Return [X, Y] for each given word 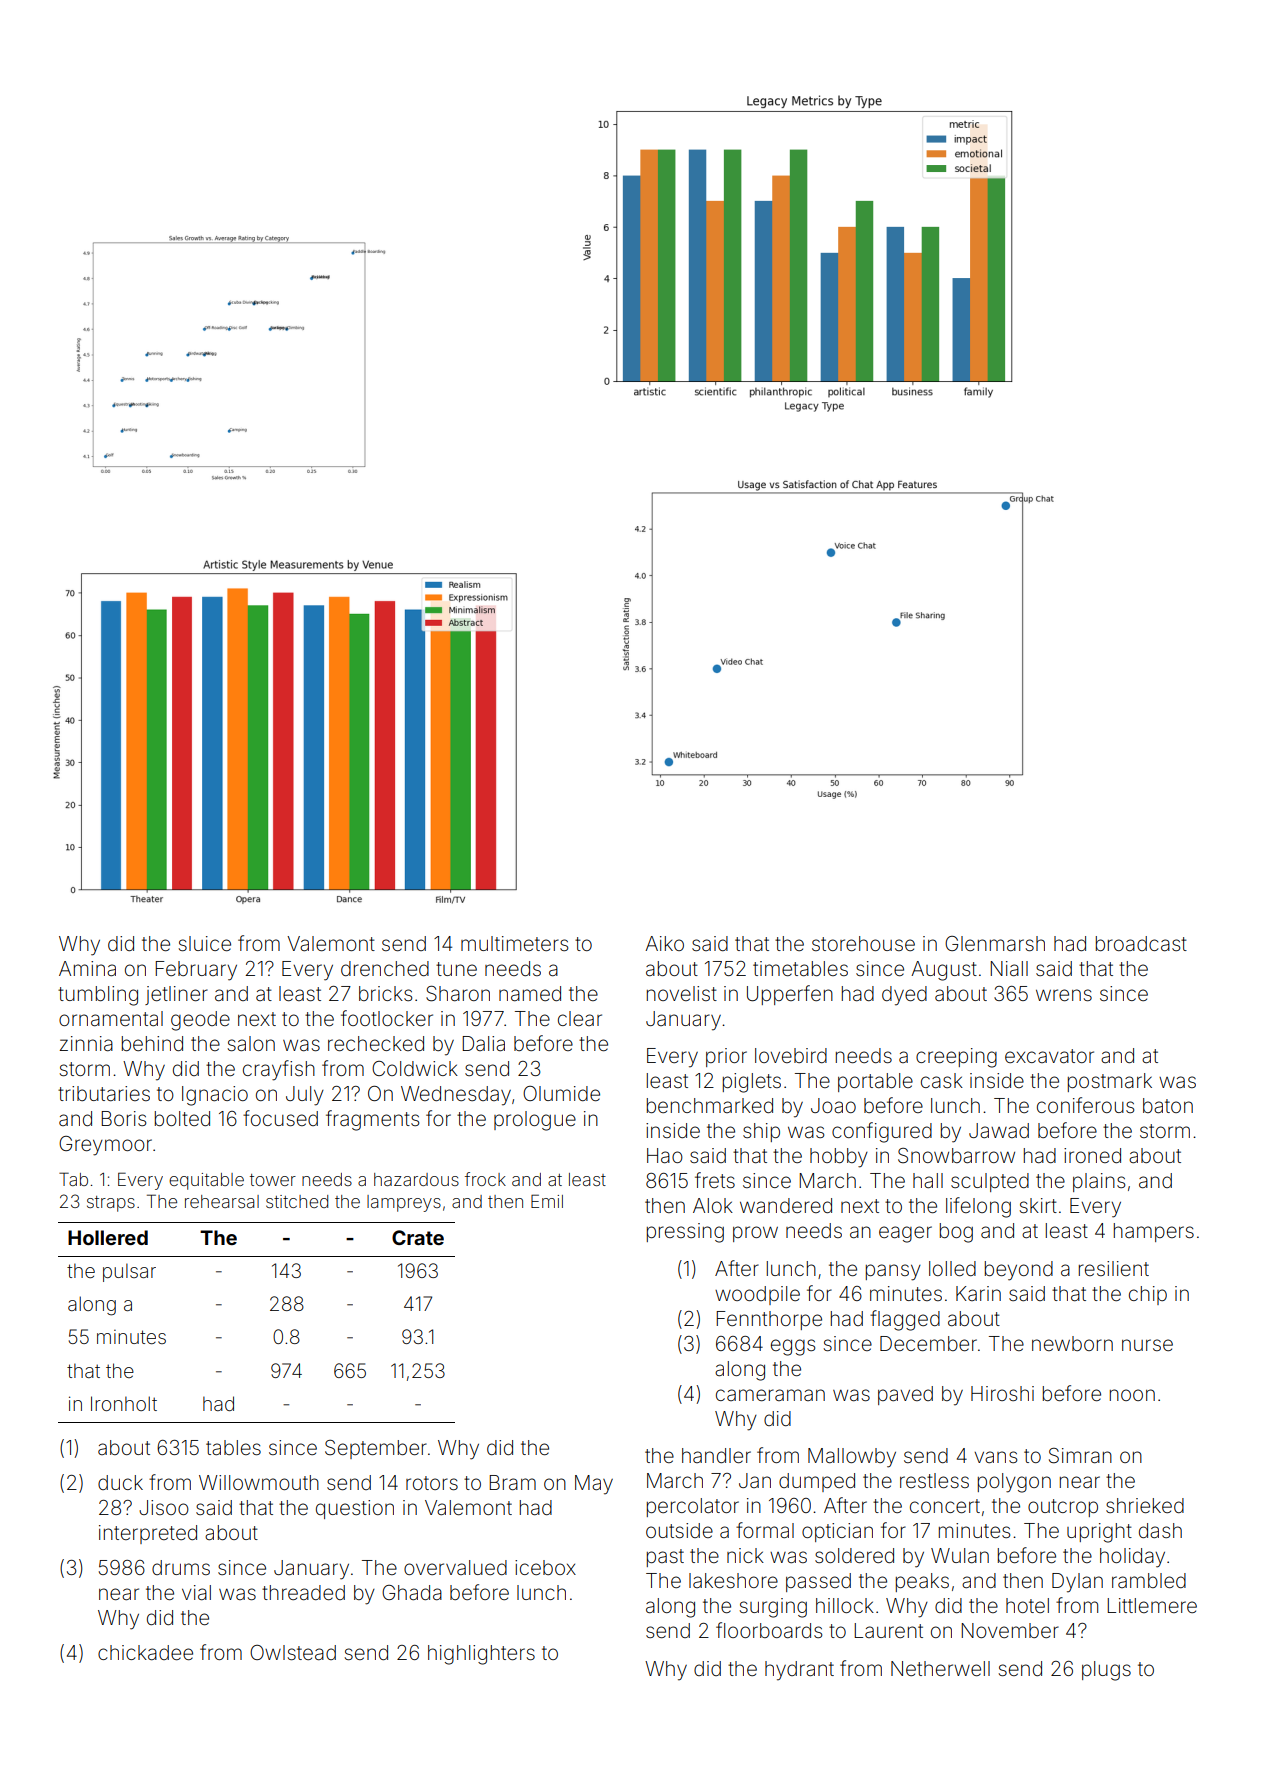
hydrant [799, 1671]
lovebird [791, 1055]
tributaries [104, 1093]
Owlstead [293, 1652]
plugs [1106, 1671]
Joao [833, 1105]
